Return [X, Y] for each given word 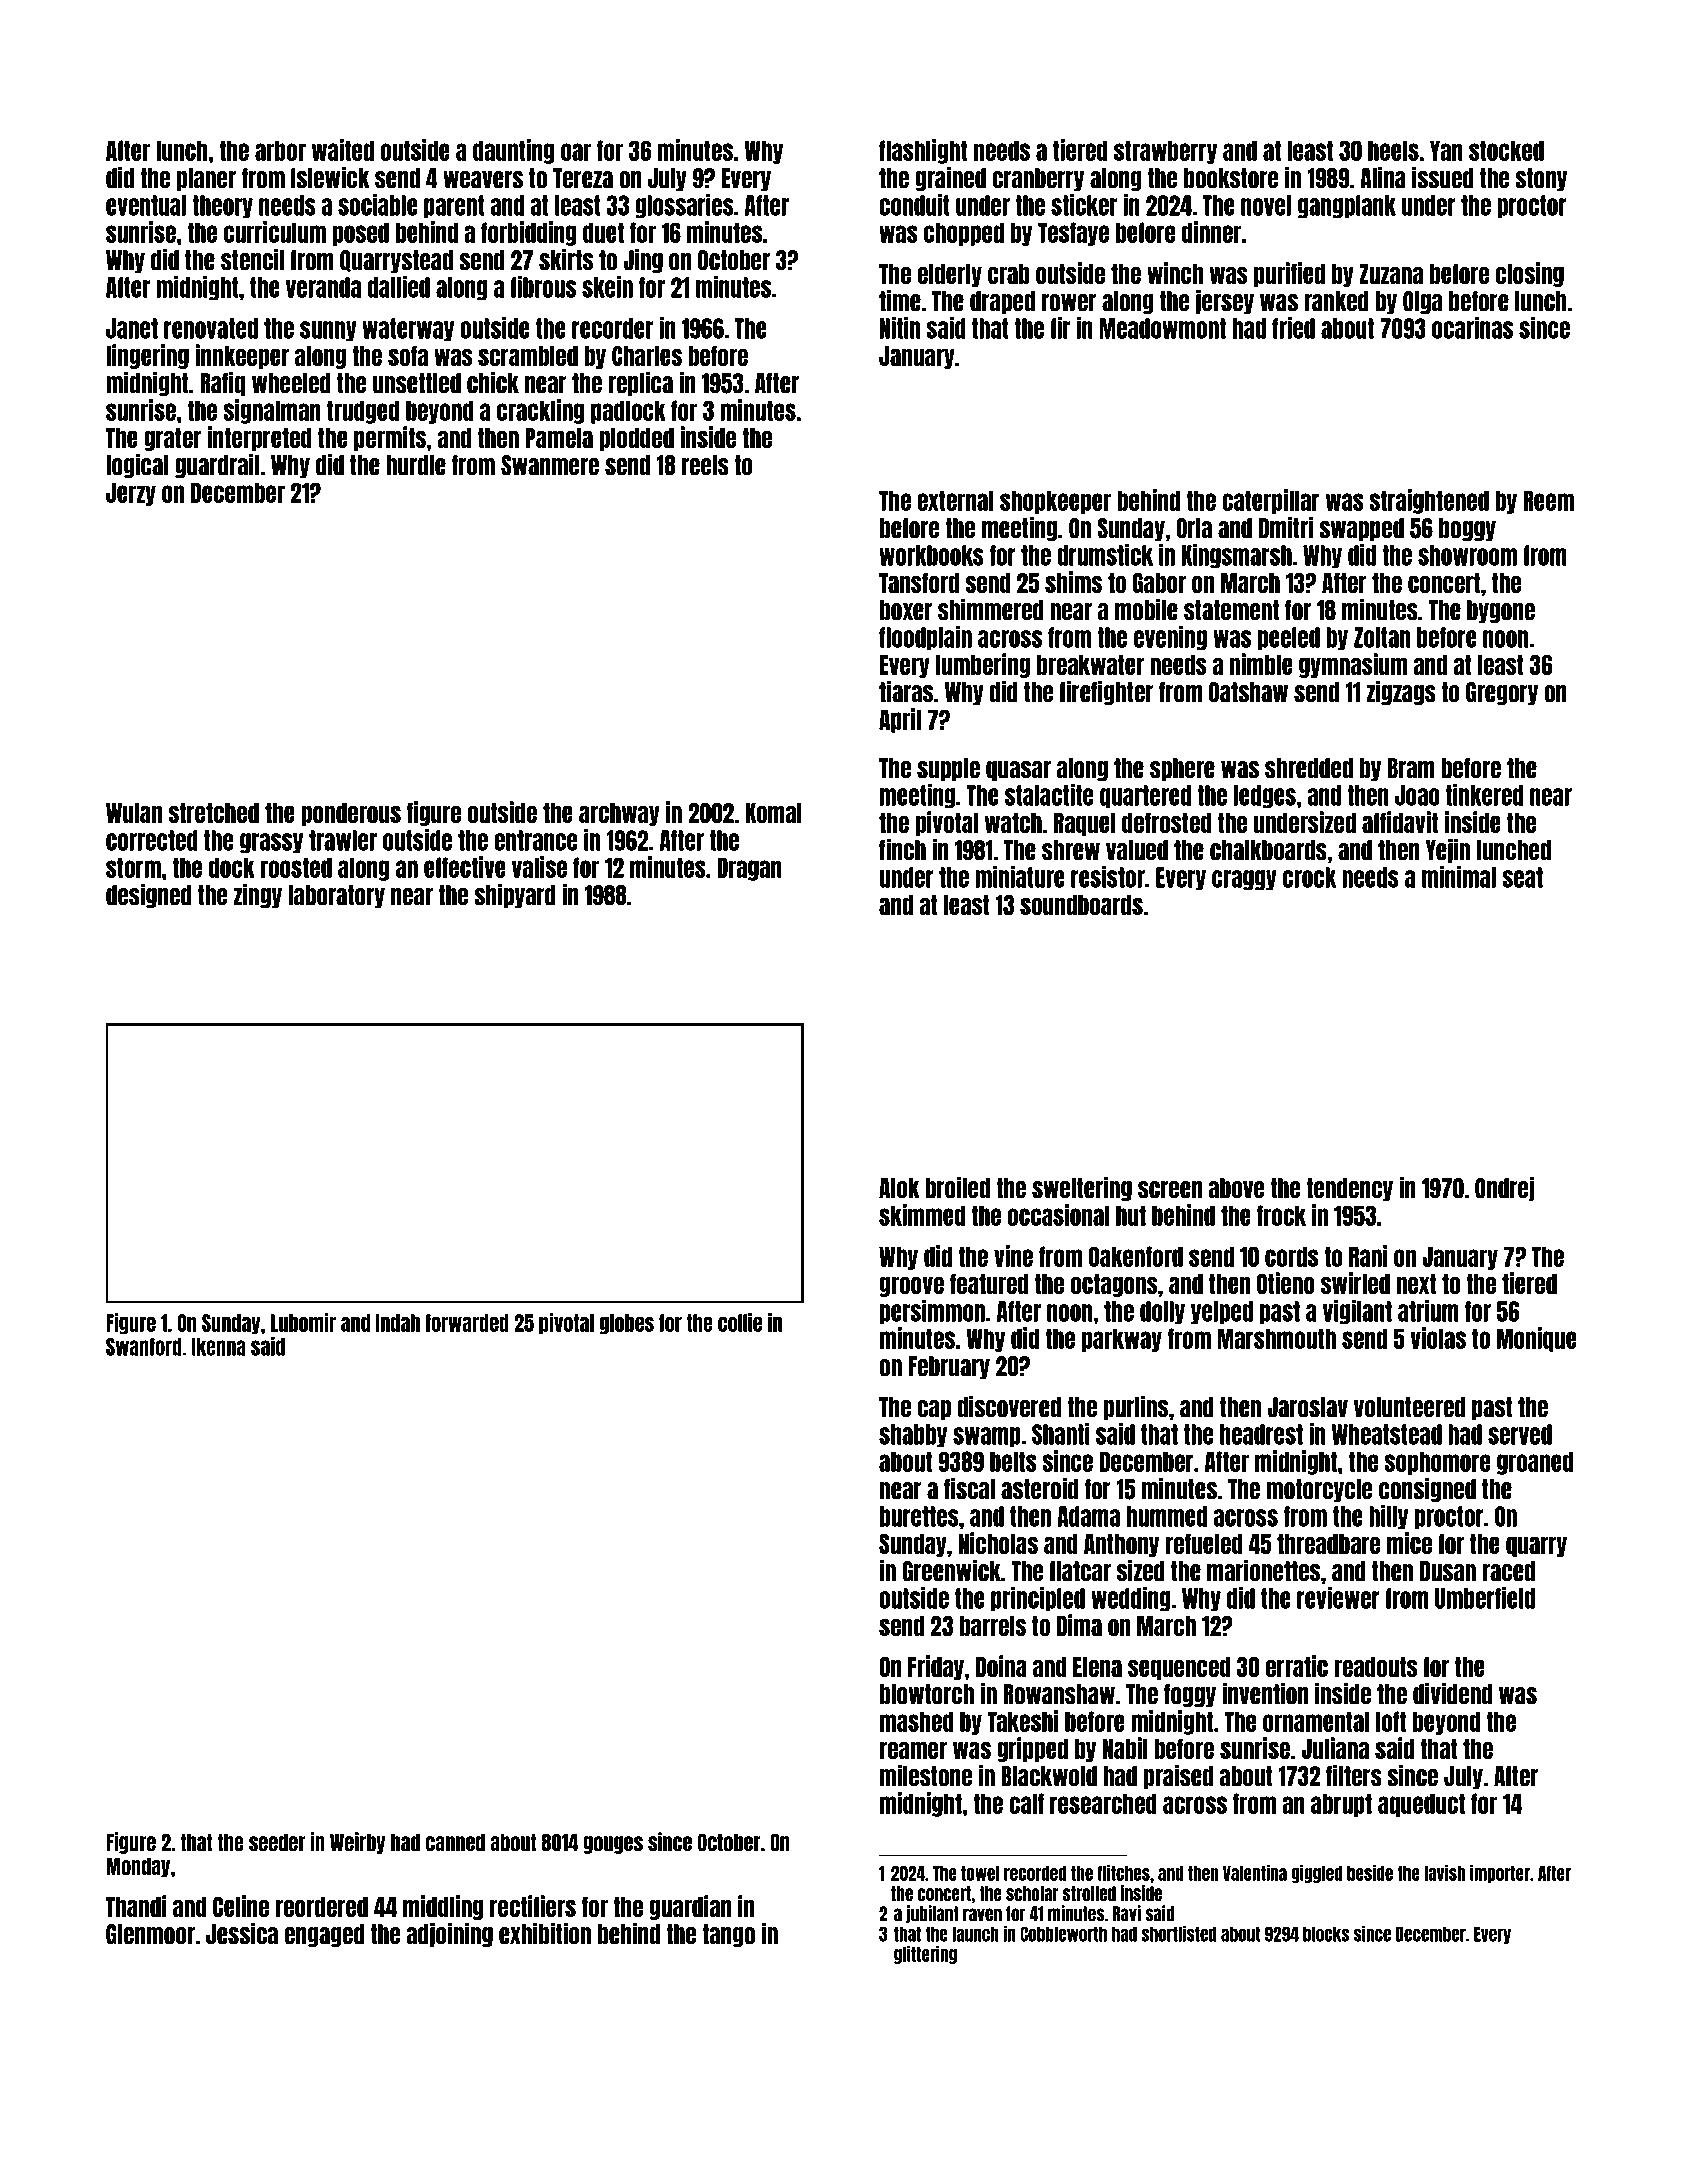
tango [728, 1935]
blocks [1326, 1934]
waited [343, 150]
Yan [1446, 150]
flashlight [923, 151]
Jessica [242, 1933]
